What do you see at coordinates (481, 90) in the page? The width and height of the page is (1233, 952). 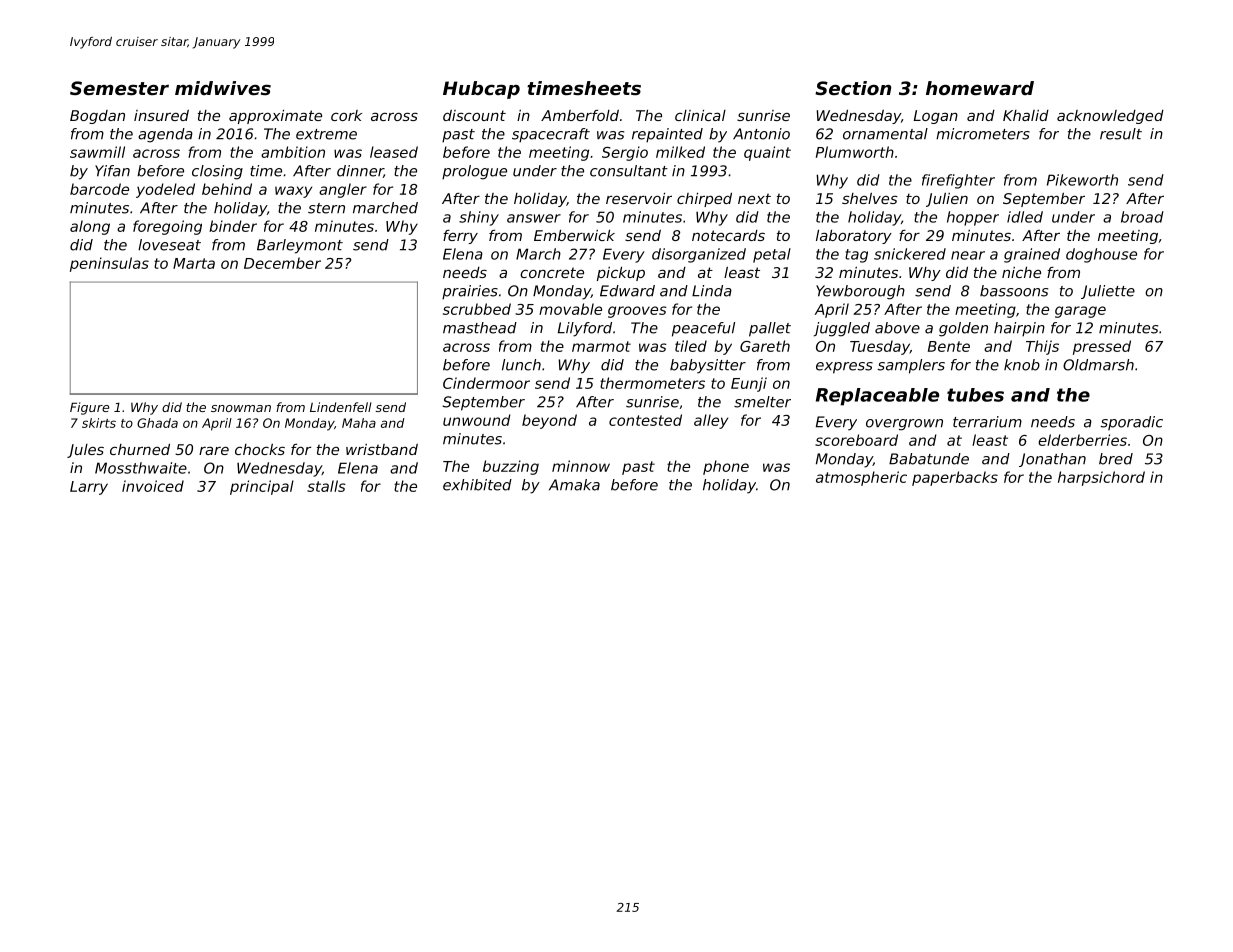 I see `Hubcap` at bounding box center [481, 90].
